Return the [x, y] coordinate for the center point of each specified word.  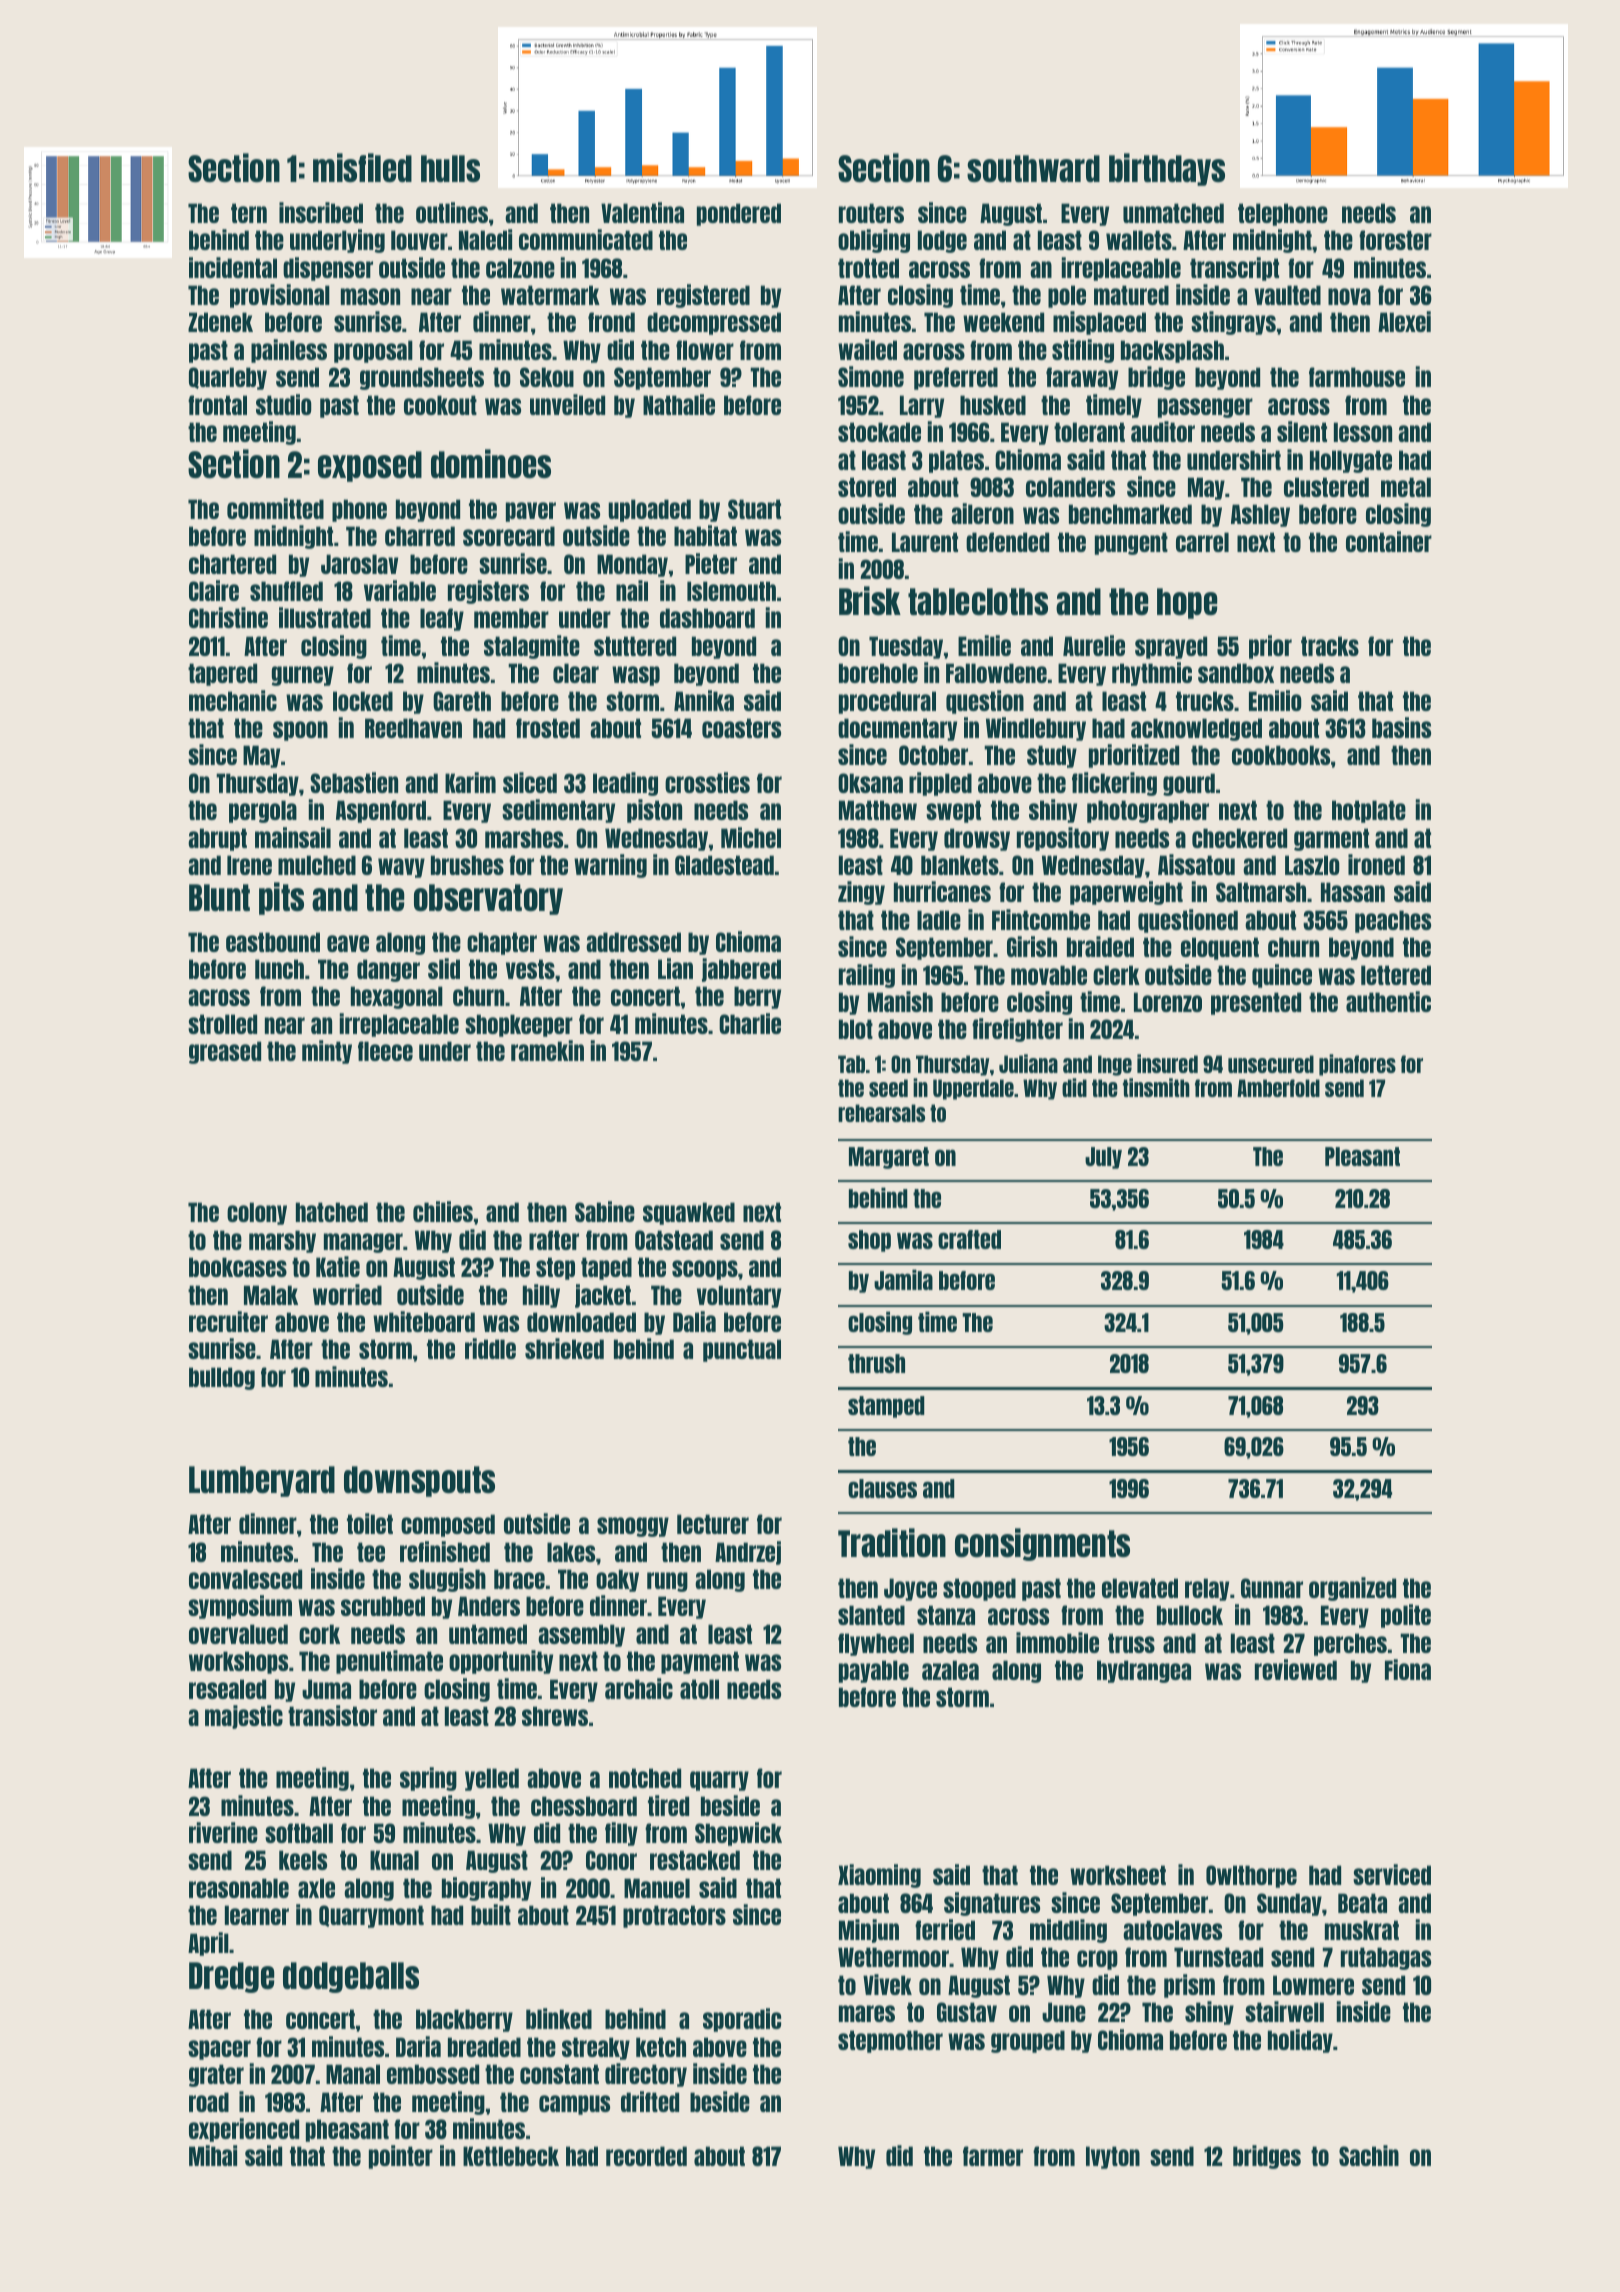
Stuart [754, 509]
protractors [674, 1916]
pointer [401, 2157]
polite [1406, 1616]
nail [632, 590]
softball [299, 1833]
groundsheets [422, 378]
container [1389, 541]
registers [488, 592]
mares [867, 2013]
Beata [1362, 1903]
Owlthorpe [1251, 1876]
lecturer [713, 1524]
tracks [1330, 646]
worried [347, 1294]
